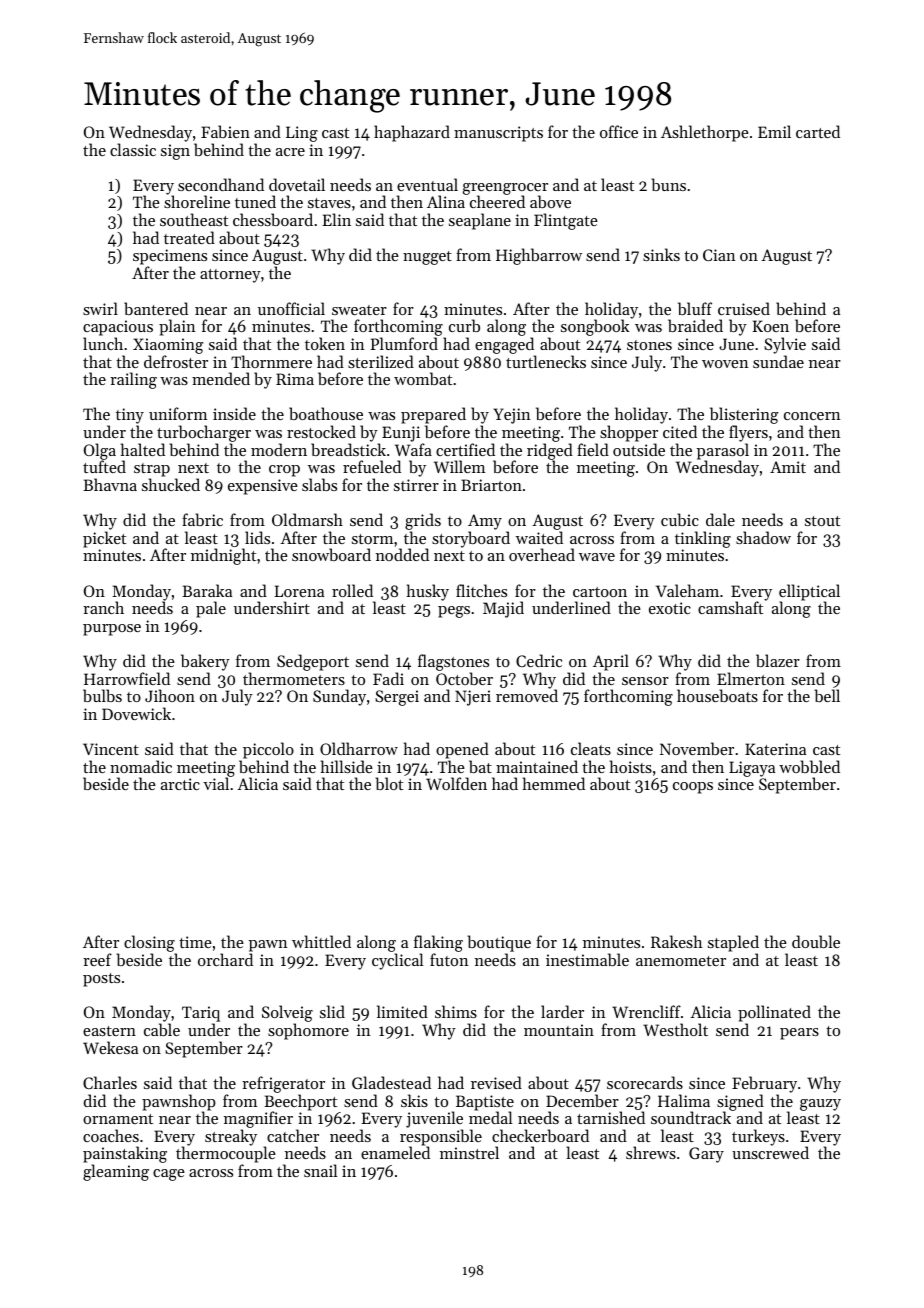  What do you see at coordinates (758, 1137) in the screenshot?
I see `turkeys` at bounding box center [758, 1137].
